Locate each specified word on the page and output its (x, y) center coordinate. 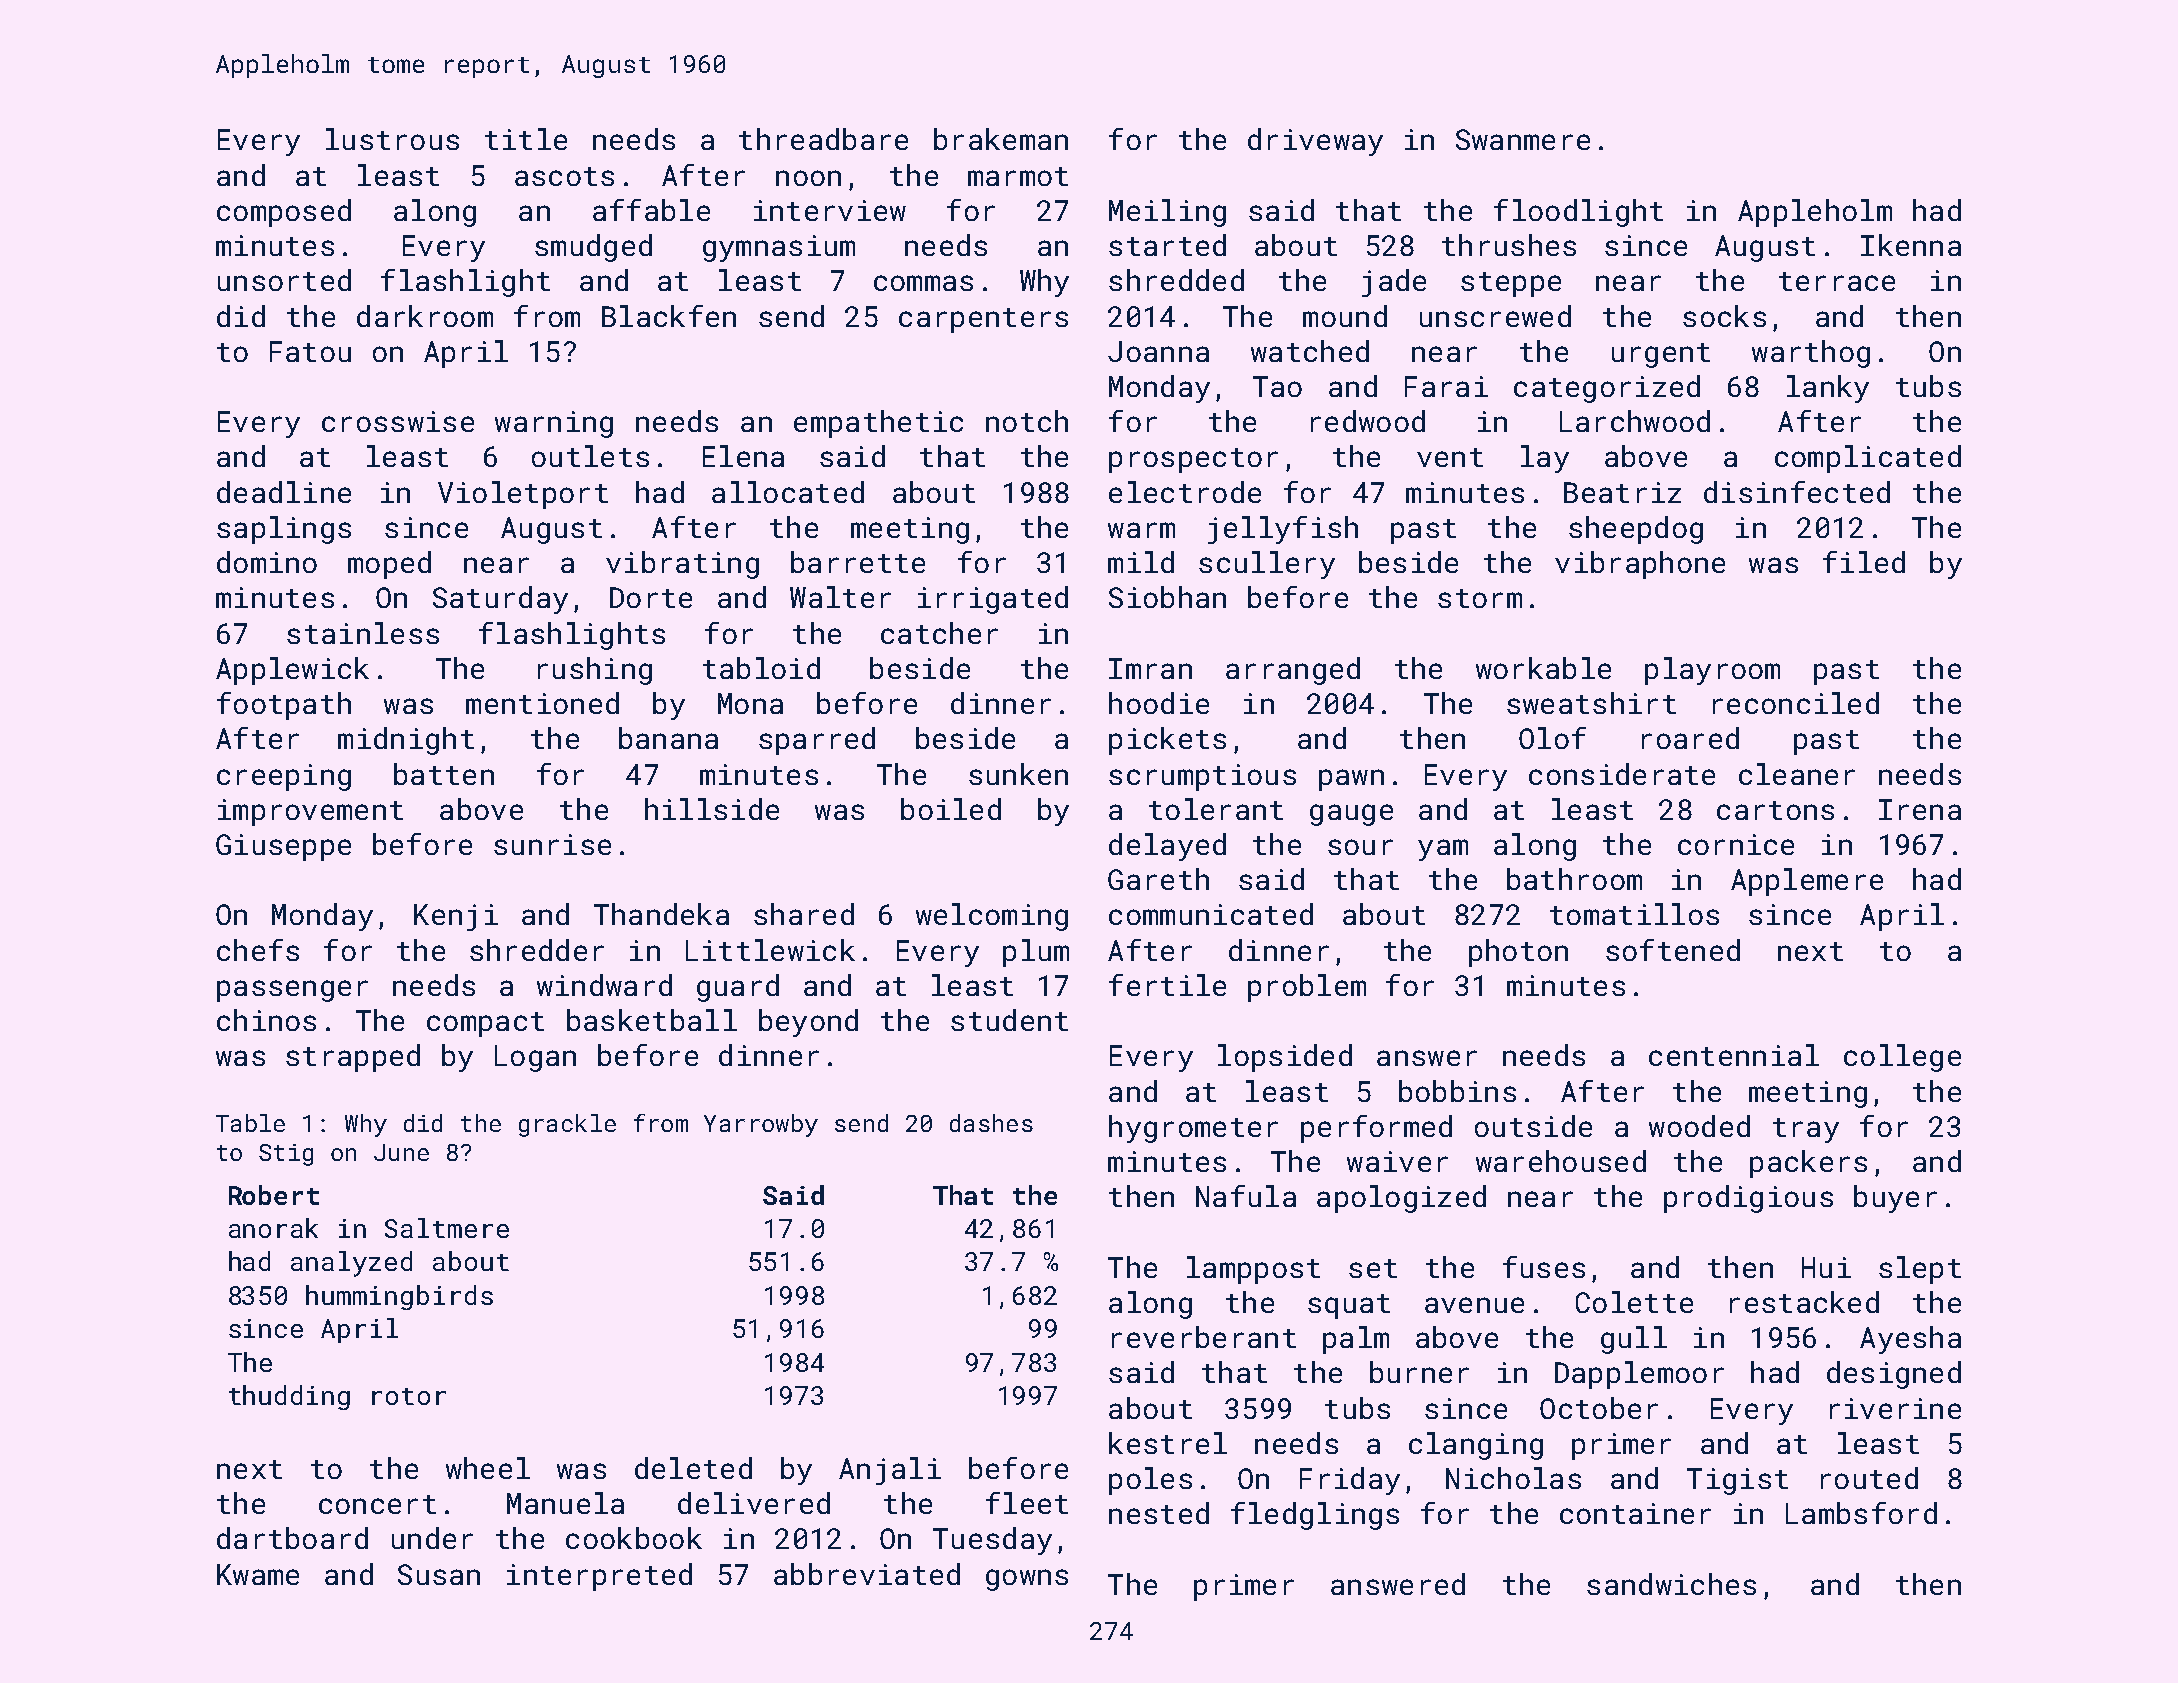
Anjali (890, 1471)
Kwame (258, 1574)
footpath (284, 706)
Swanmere (1523, 139)
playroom (1712, 671)
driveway (1315, 142)
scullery (1267, 565)
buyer (1895, 1199)
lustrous (392, 139)
